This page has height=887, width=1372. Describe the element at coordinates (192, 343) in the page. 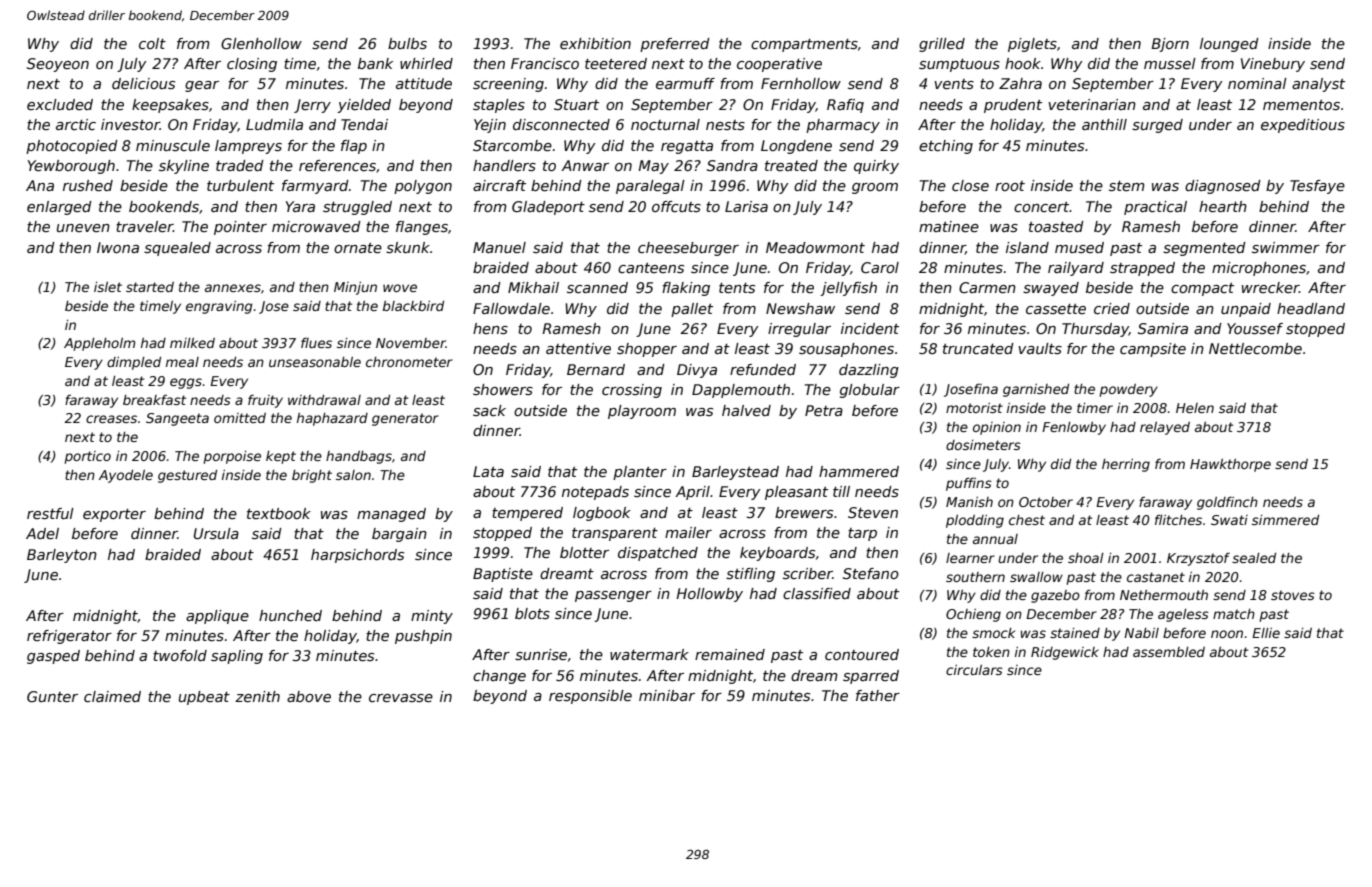

I see `milked` at that location.
